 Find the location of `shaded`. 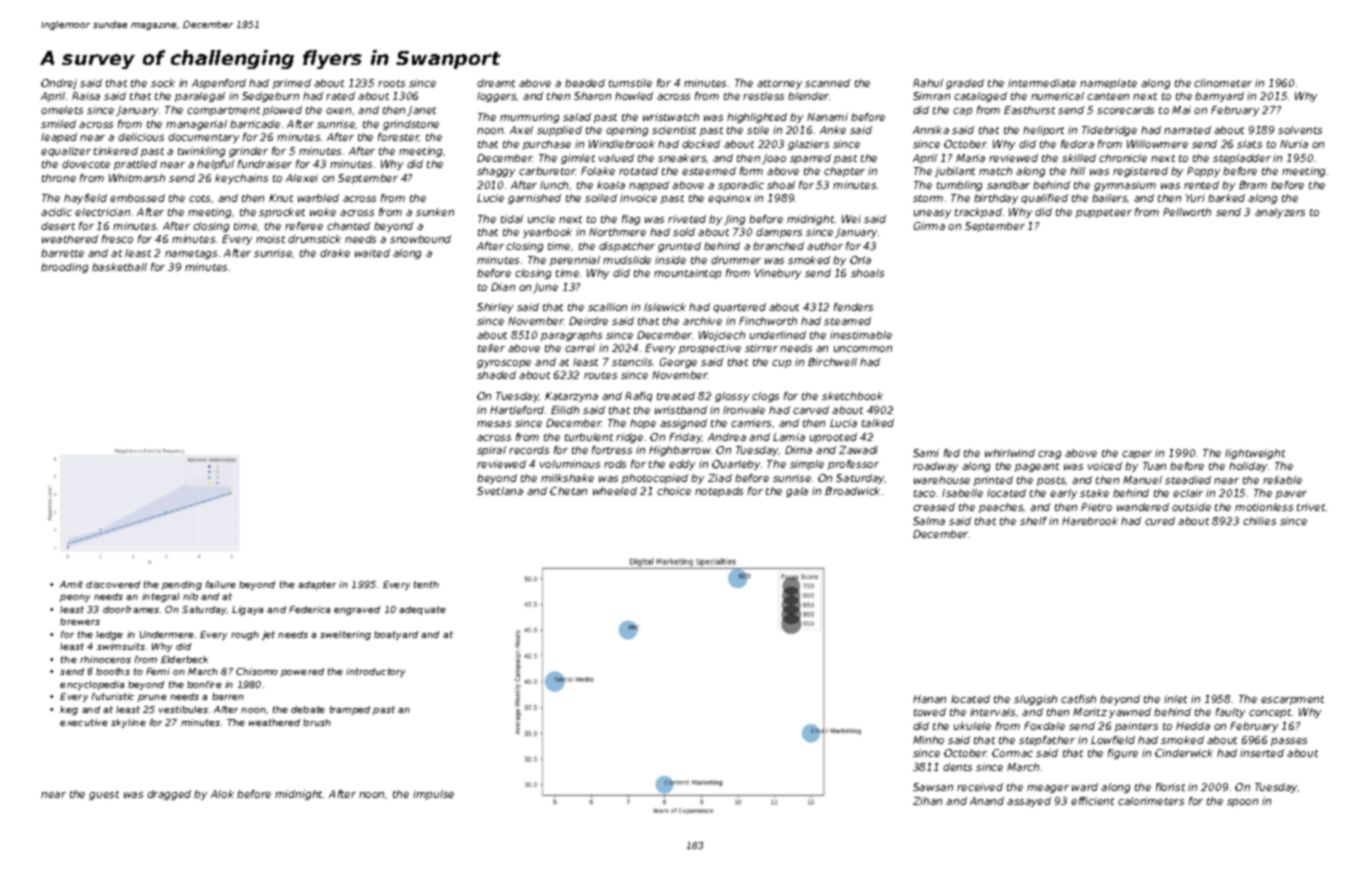

shaded is located at coordinates (496, 375).
